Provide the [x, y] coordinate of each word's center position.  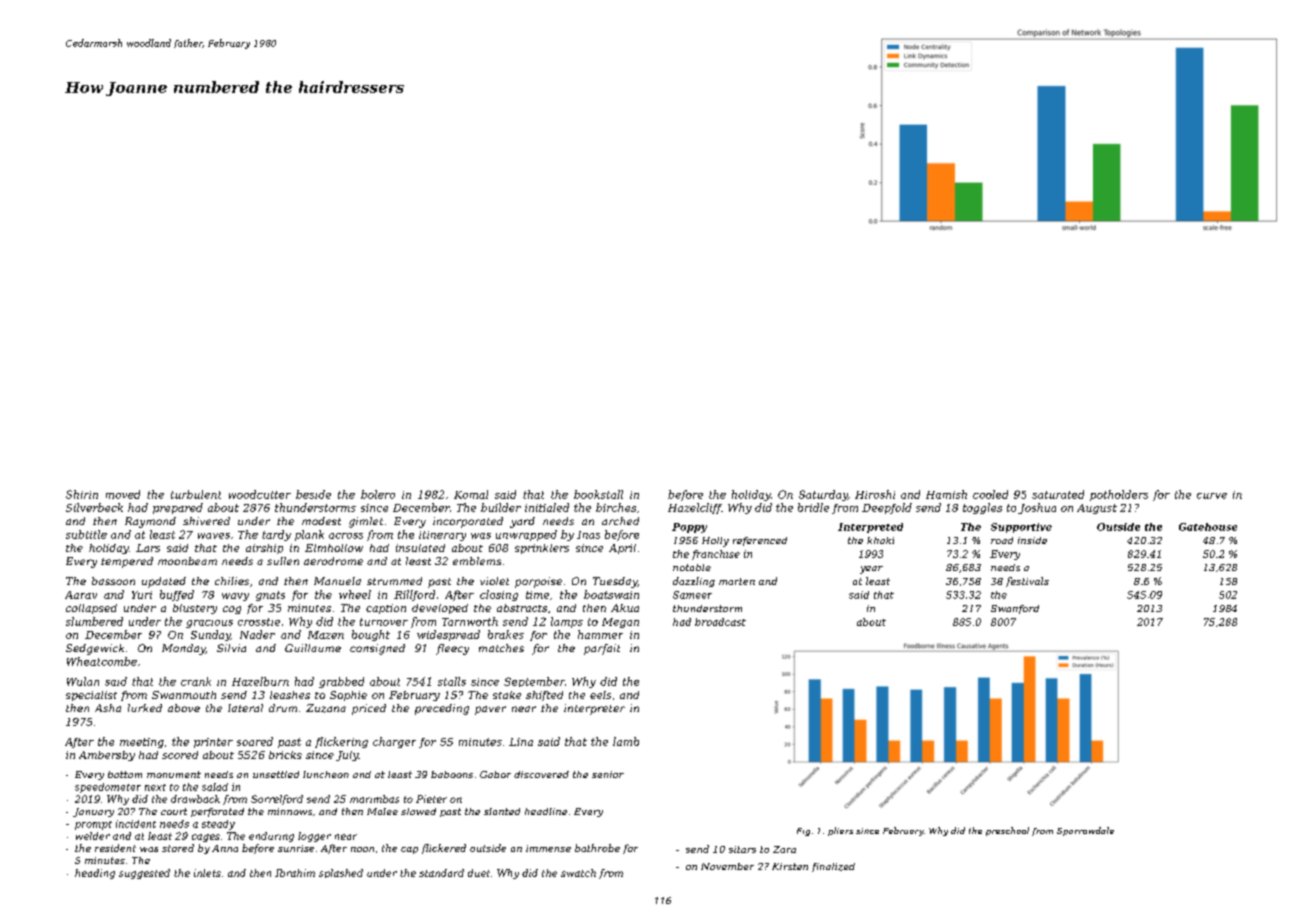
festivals [1027, 582]
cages [206, 838]
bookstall [598, 494]
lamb [626, 741]
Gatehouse [1208, 527]
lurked [145, 708]
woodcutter [260, 494]
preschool [1007, 831]
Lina [521, 742]
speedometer [108, 788]
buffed [177, 595]
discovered [541, 774]
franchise [716, 555]
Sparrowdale [1085, 831]
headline [546, 811]
